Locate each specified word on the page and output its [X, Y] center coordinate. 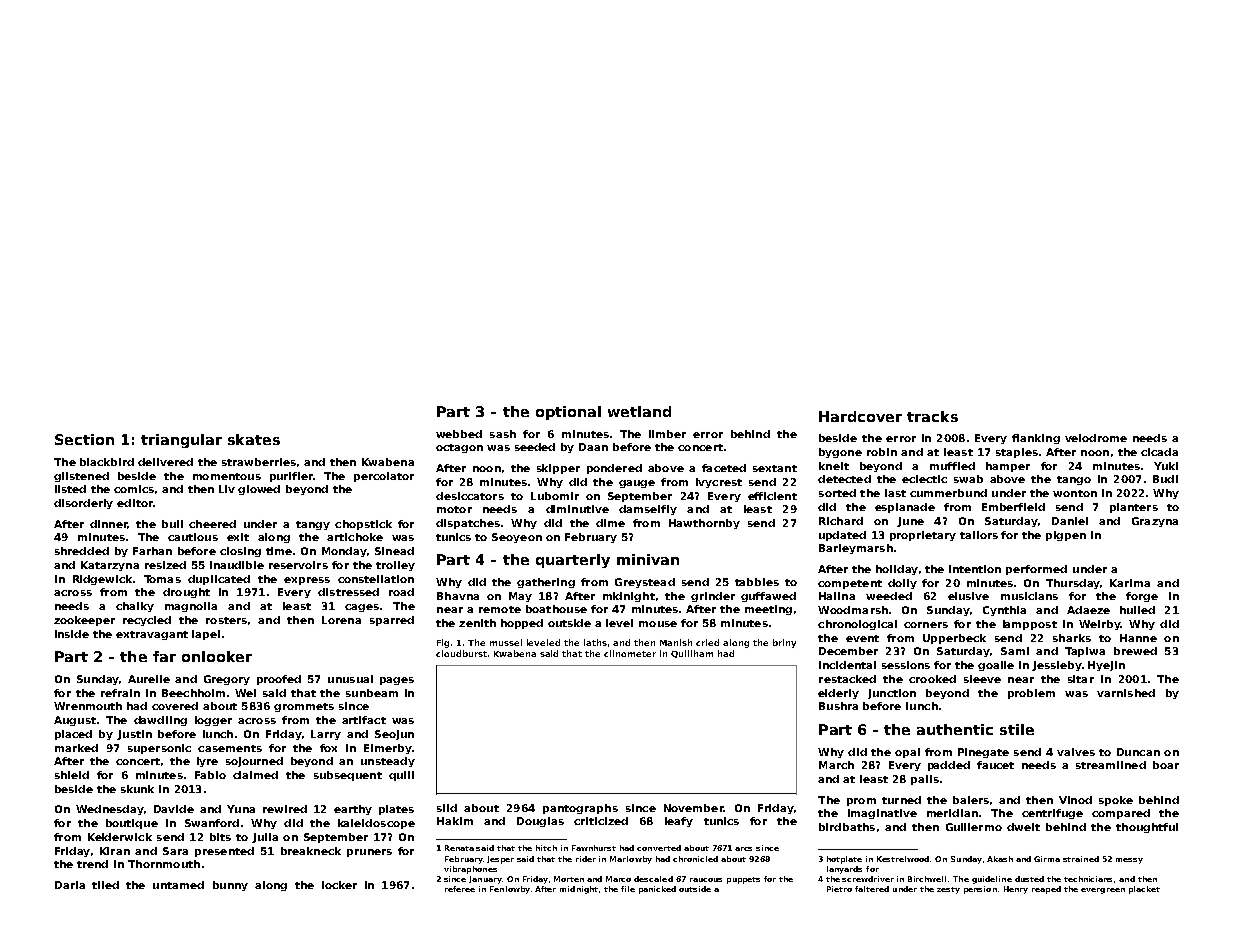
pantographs [580, 809]
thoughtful [1147, 828]
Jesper [500, 860]
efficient [772, 496]
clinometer [630, 653]
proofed [279, 680]
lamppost [1030, 625]
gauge [637, 484]
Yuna [241, 809]
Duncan [1138, 752]
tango [1074, 480]
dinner [108, 524]
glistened [81, 477]
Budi [1165, 479]
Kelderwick [120, 837]
